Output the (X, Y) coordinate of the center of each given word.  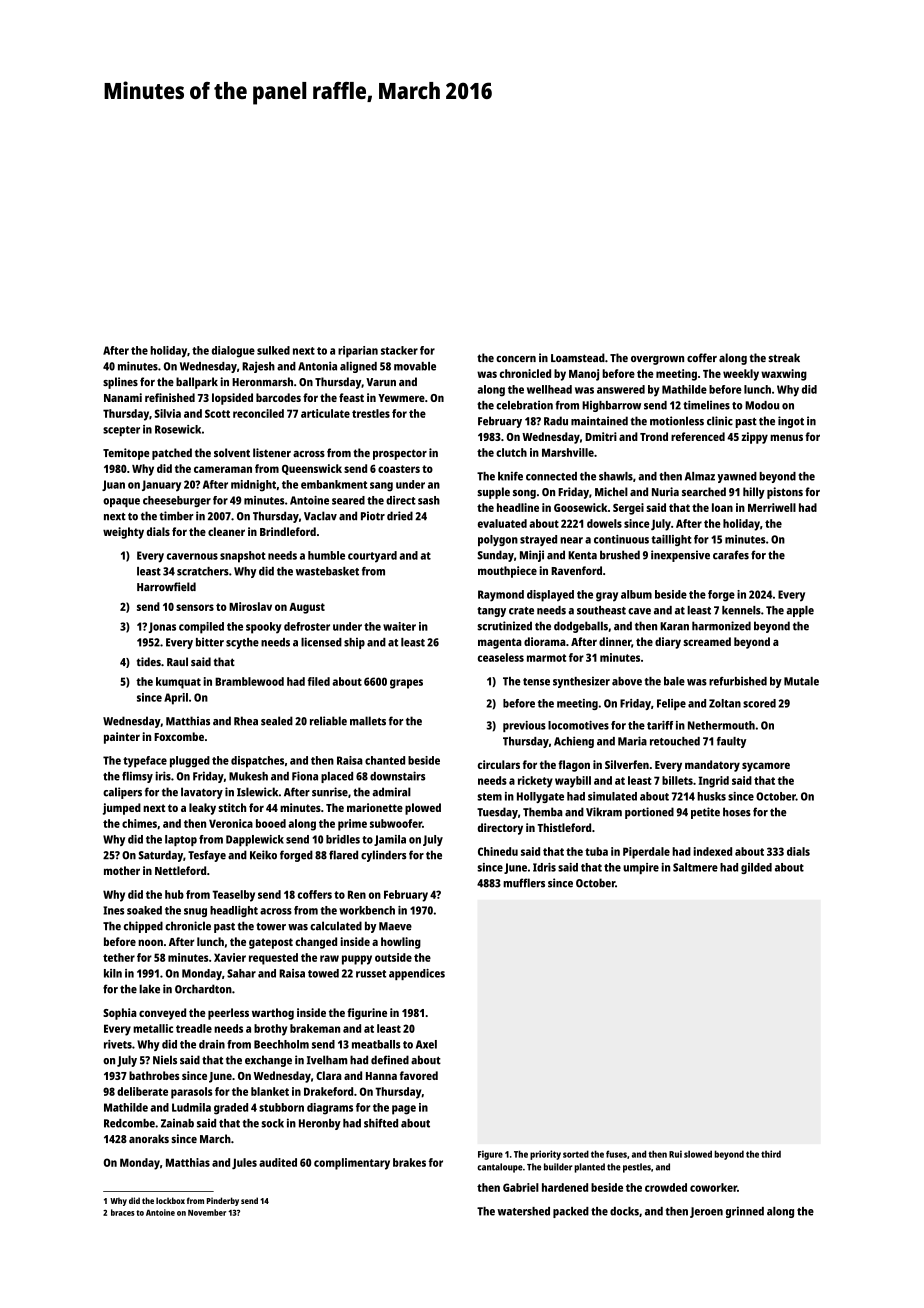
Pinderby (223, 1201)
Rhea (246, 721)
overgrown (657, 360)
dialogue (233, 352)
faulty (731, 742)
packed (571, 1212)
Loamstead (578, 357)
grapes (406, 684)
